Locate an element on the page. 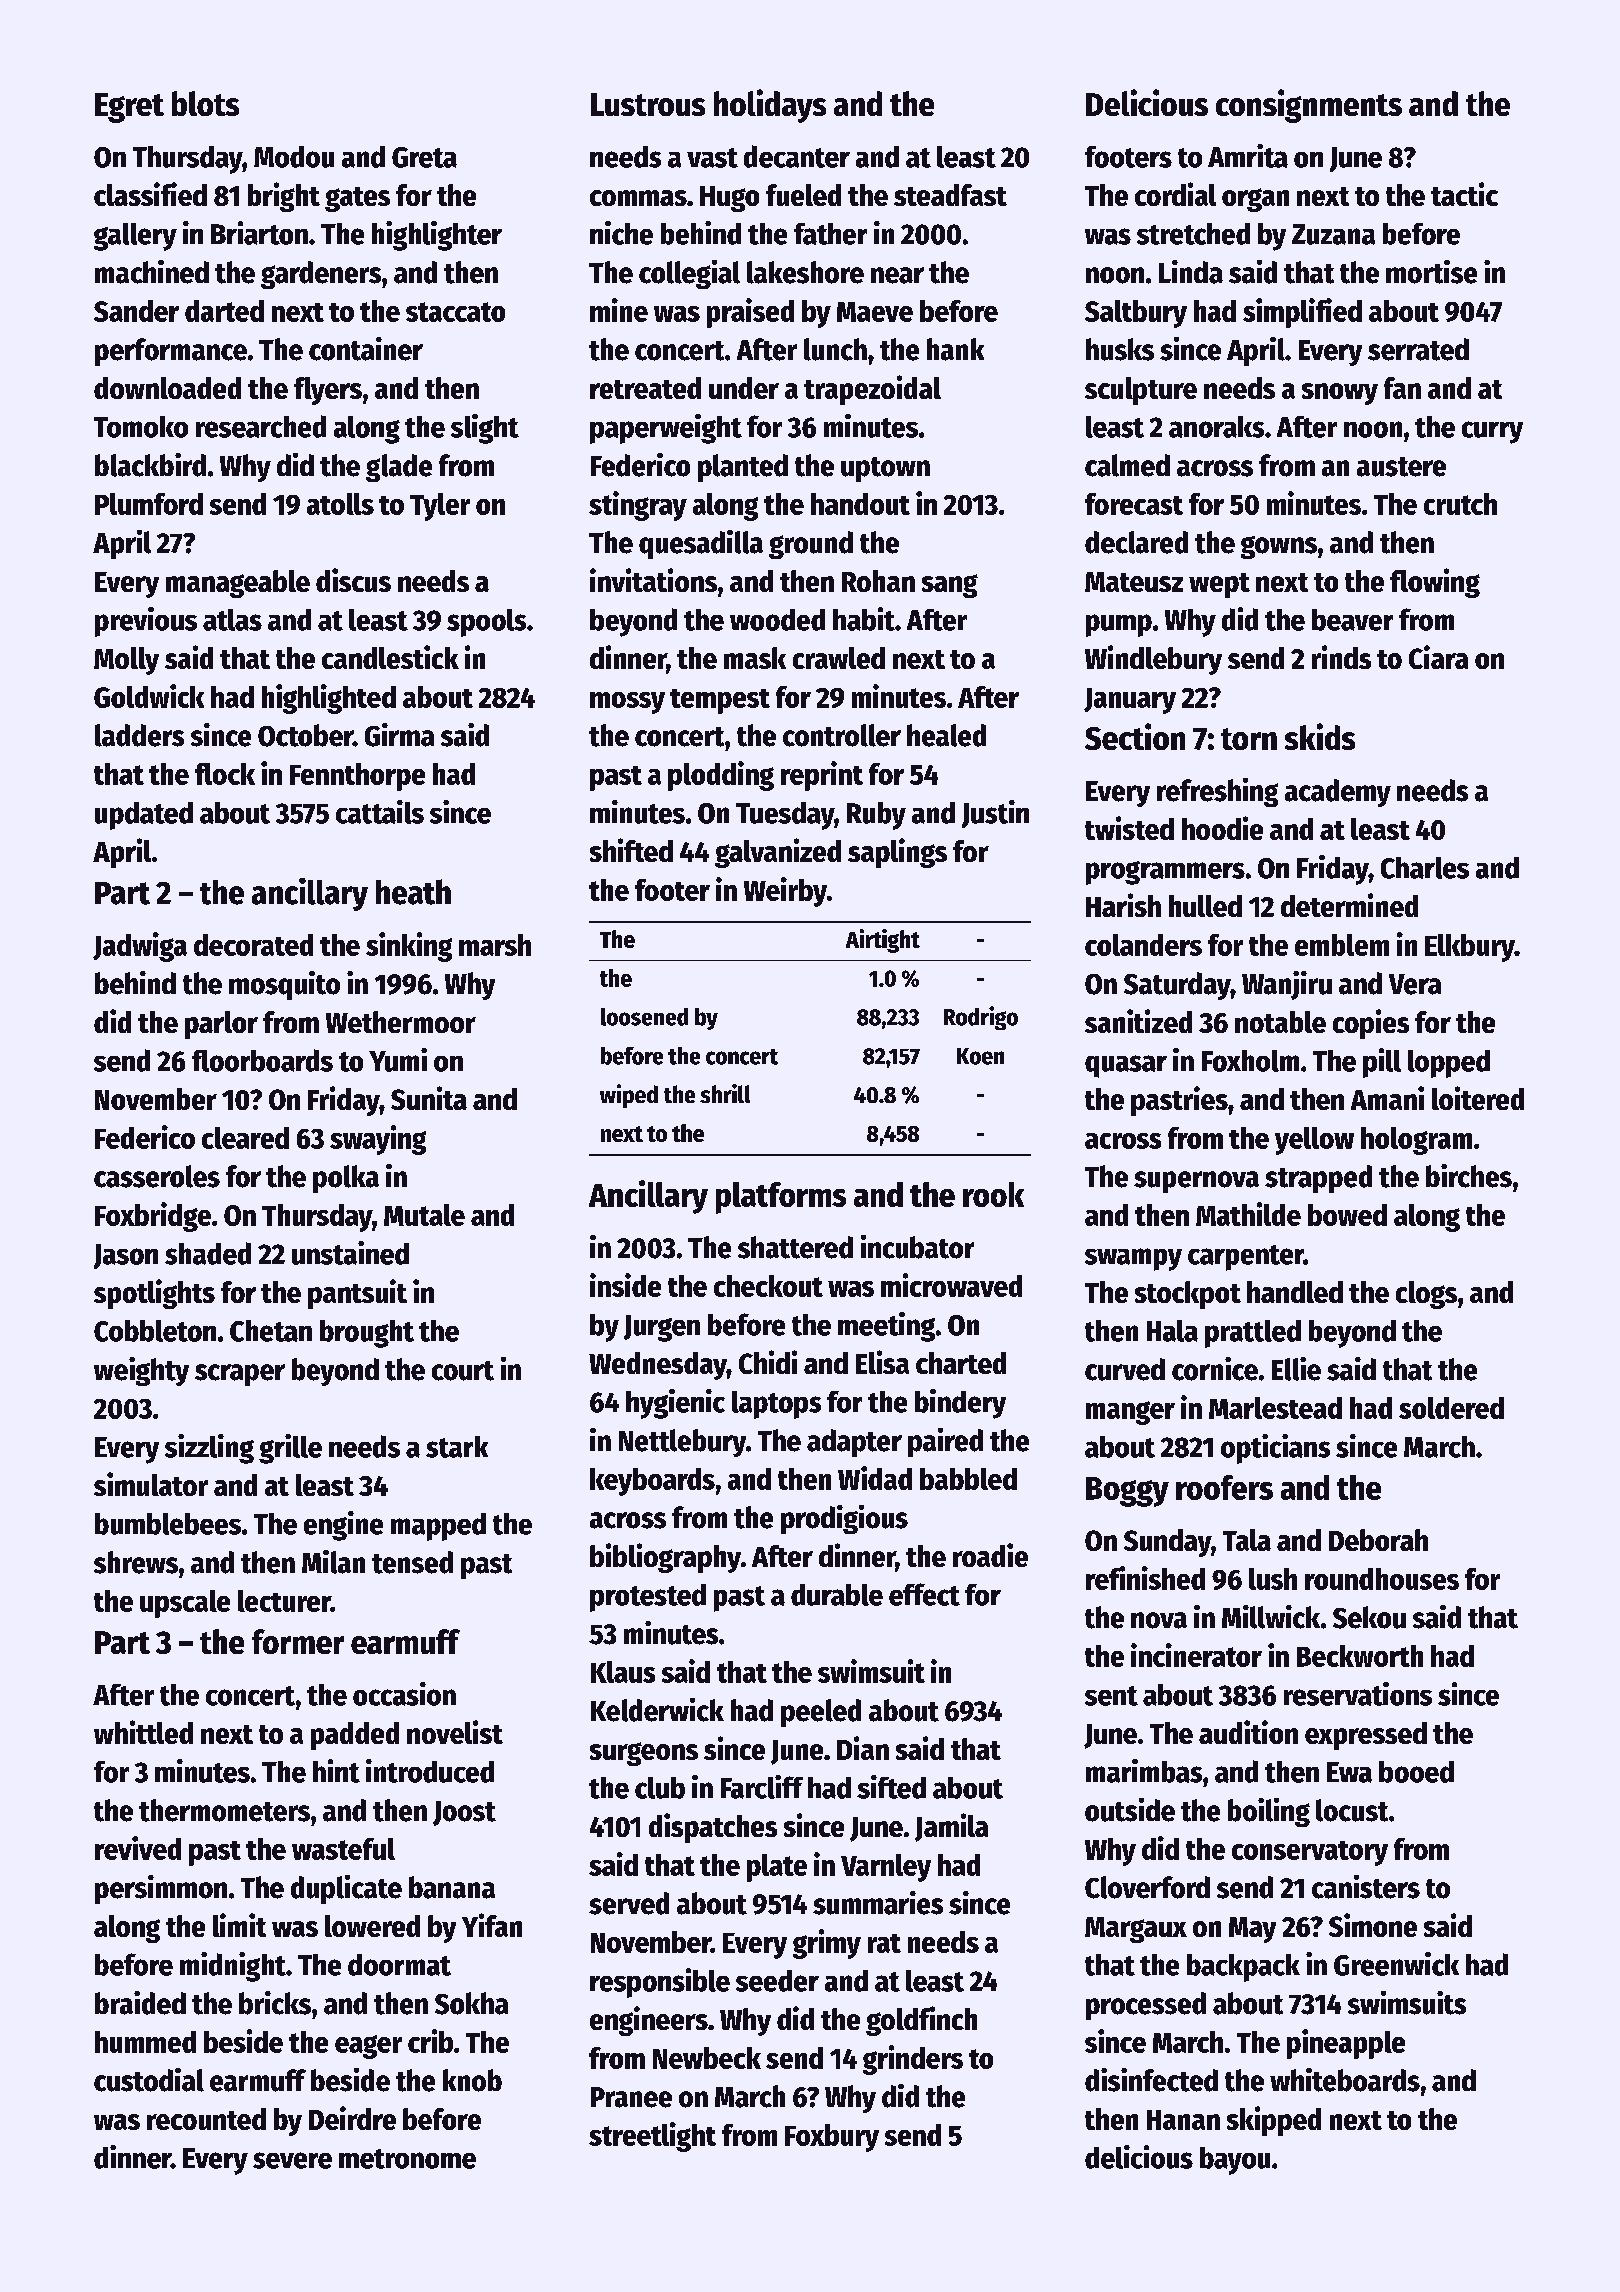 This document has width=1620, height=2292. incubator is located at coordinates (917, 1247).
